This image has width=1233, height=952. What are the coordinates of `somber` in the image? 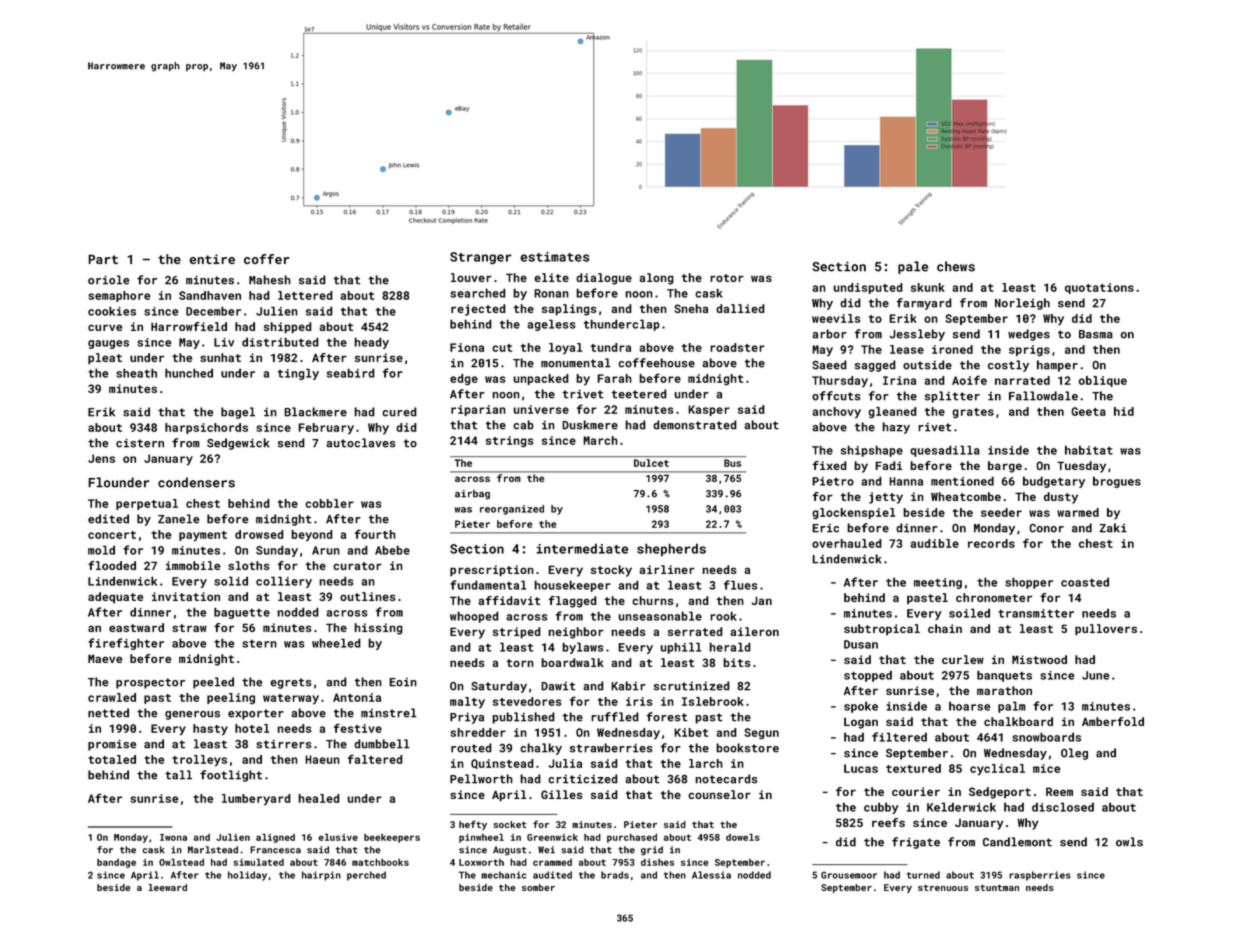 It's located at (538, 887).
